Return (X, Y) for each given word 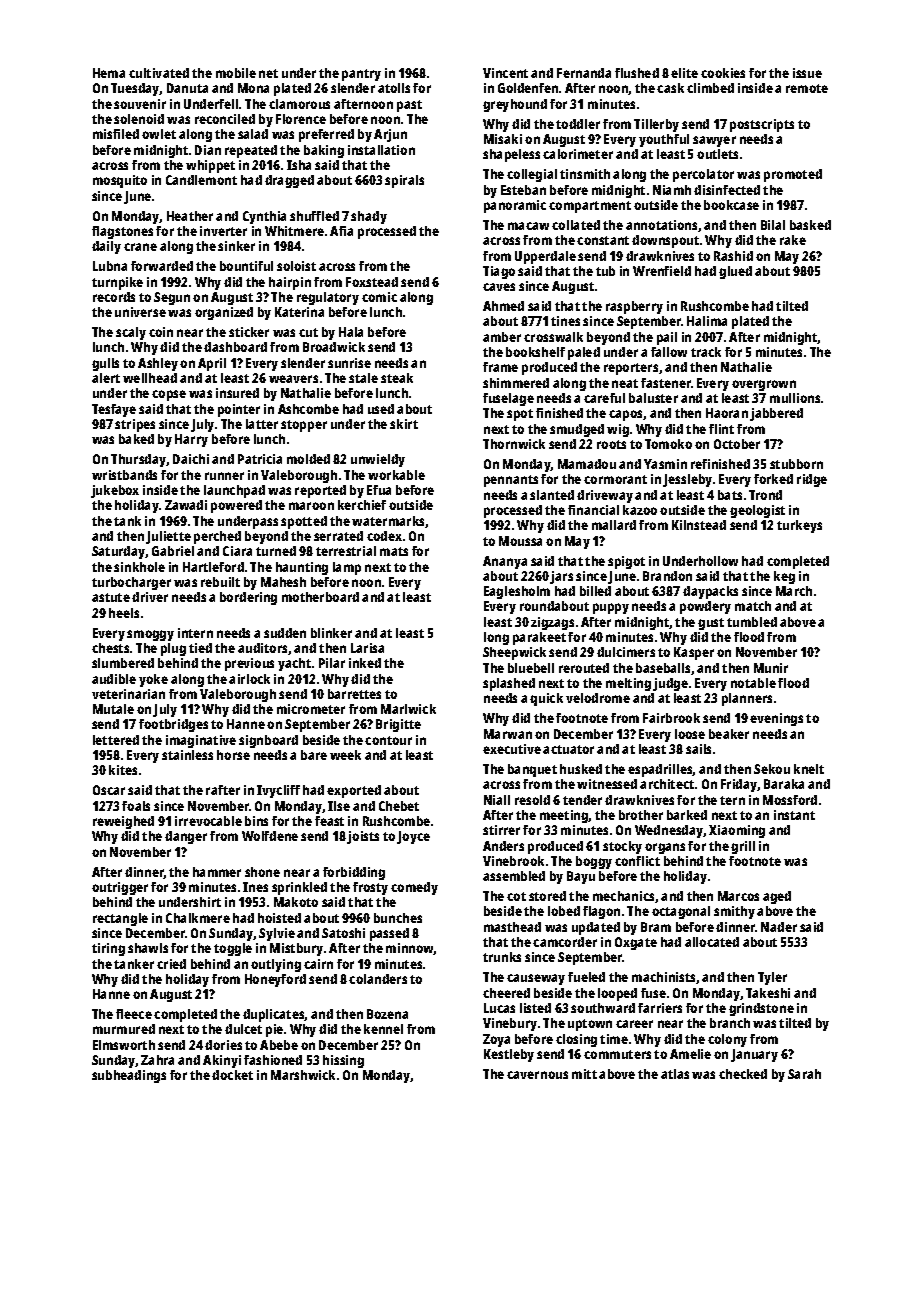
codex (384, 536)
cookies (723, 73)
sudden (285, 633)
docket (232, 1075)
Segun (172, 298)
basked (810, 225)
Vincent (505, 73)
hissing (343, 1061)
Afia (341, 231)
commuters (617, 1054)
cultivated (159, 73)
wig (618, 430)
